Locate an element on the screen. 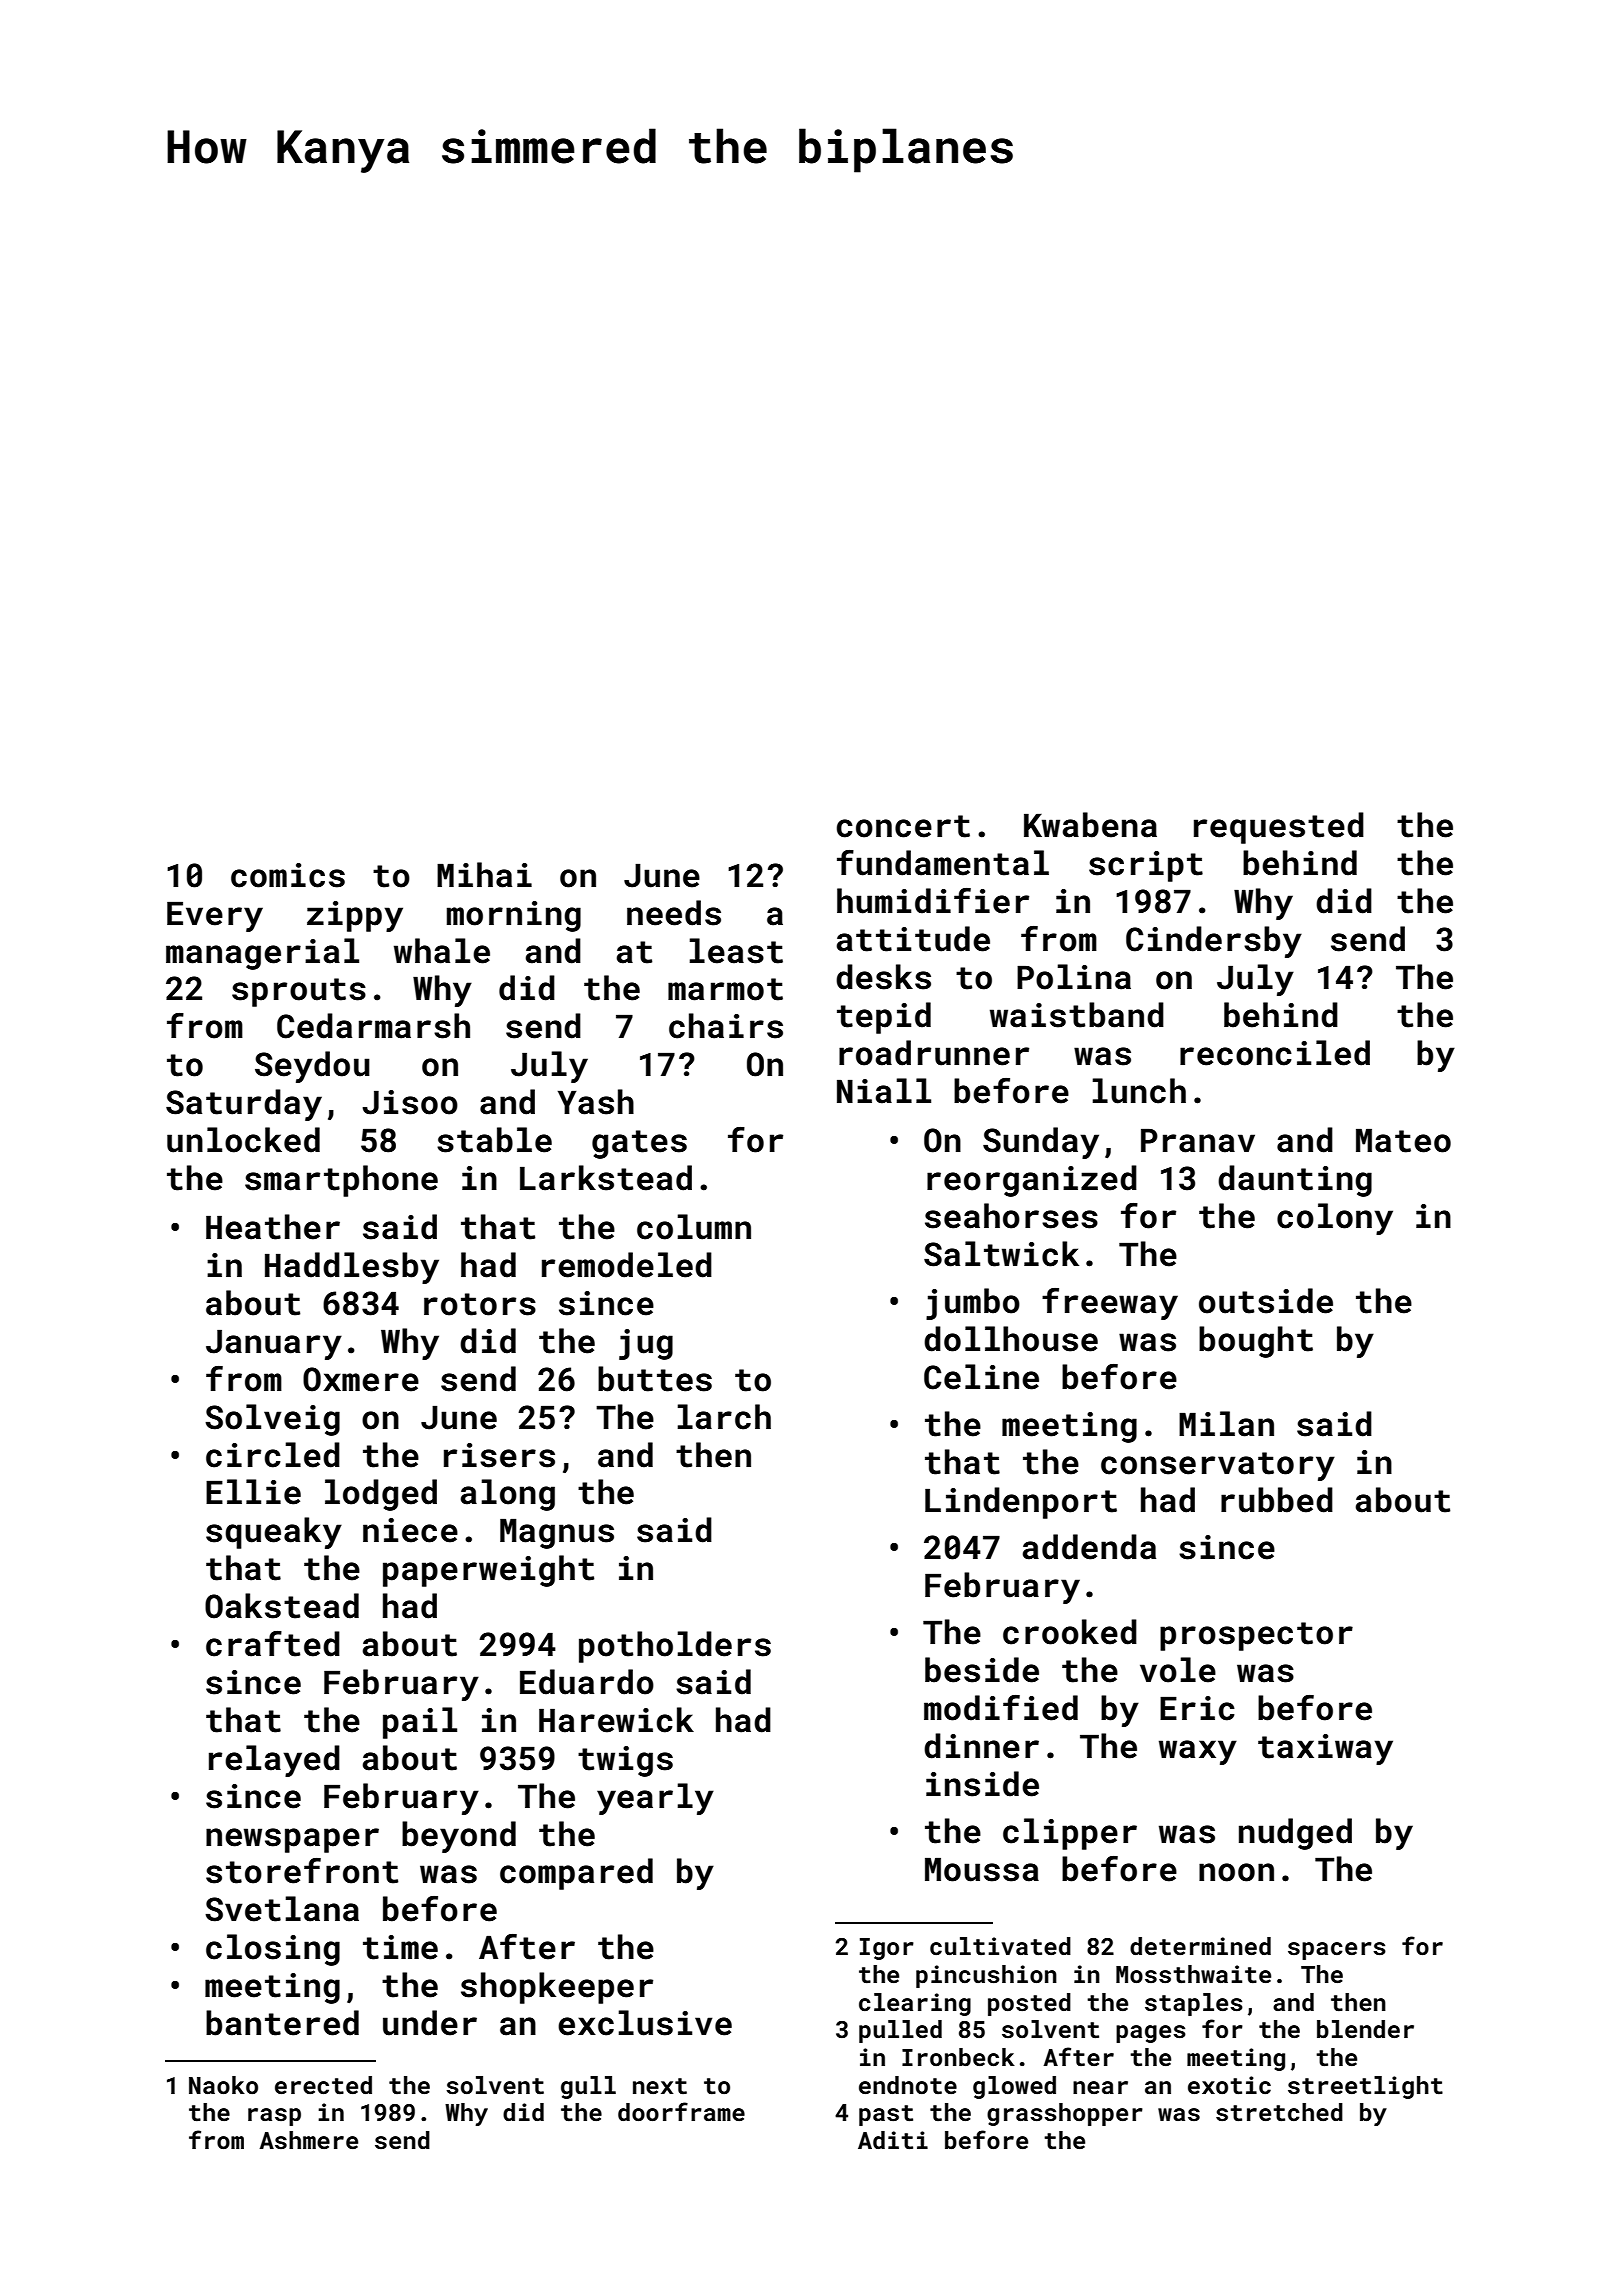 The image size is (1620, 2292). Yash is located at coordinates (596, 1102).
